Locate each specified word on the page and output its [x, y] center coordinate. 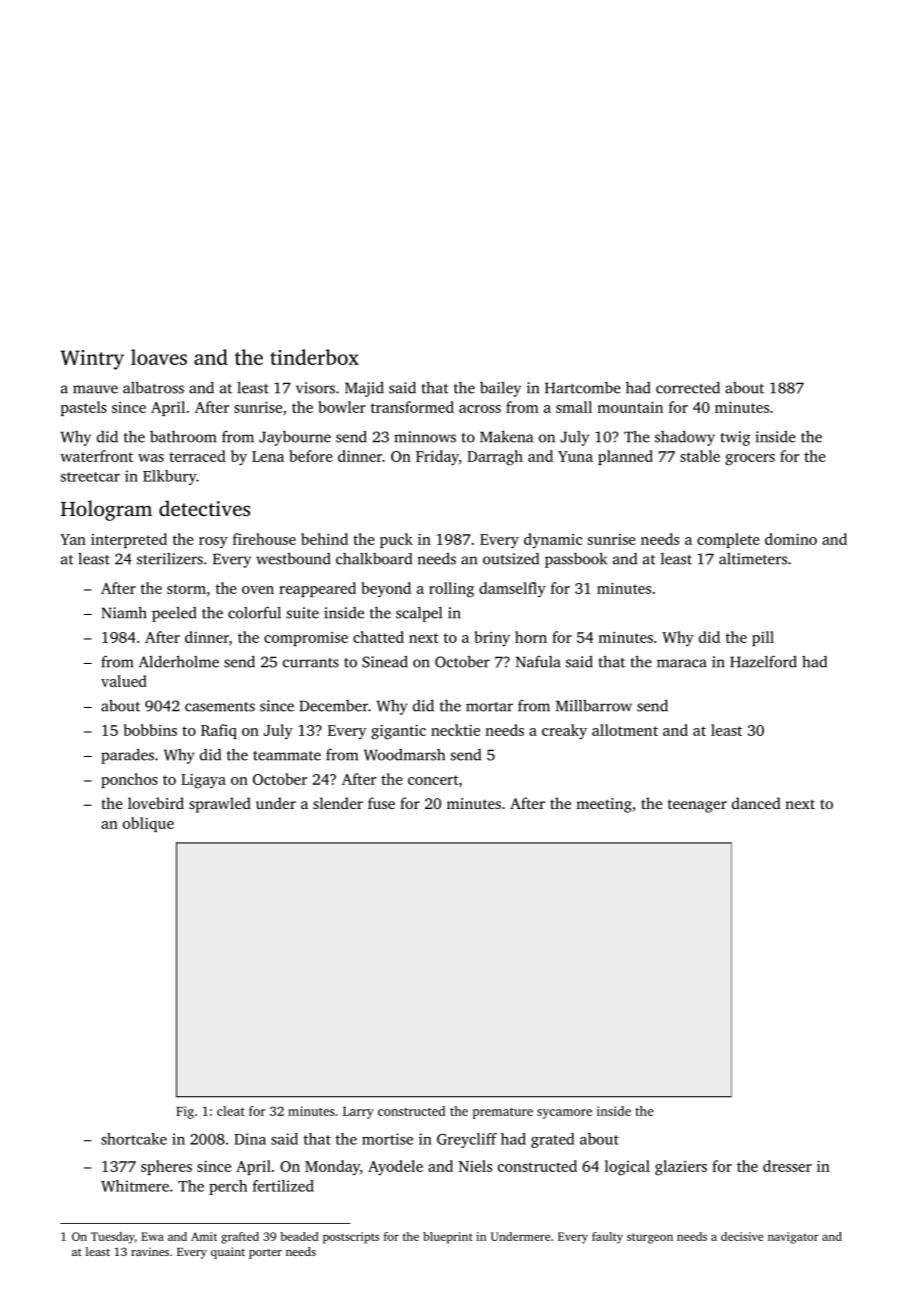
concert [433, 780]
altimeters [753, 559]
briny [492, 639]
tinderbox [314, 357]
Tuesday [113, 1238]
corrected [688, 387]
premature [502, 1113]
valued [124, 681]
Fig [185, 1112]
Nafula [538, 661]
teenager [697, 806]
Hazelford [763, 661]
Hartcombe [583, 388]
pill [763, 638]
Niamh [124, 612]
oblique [148, 824]
